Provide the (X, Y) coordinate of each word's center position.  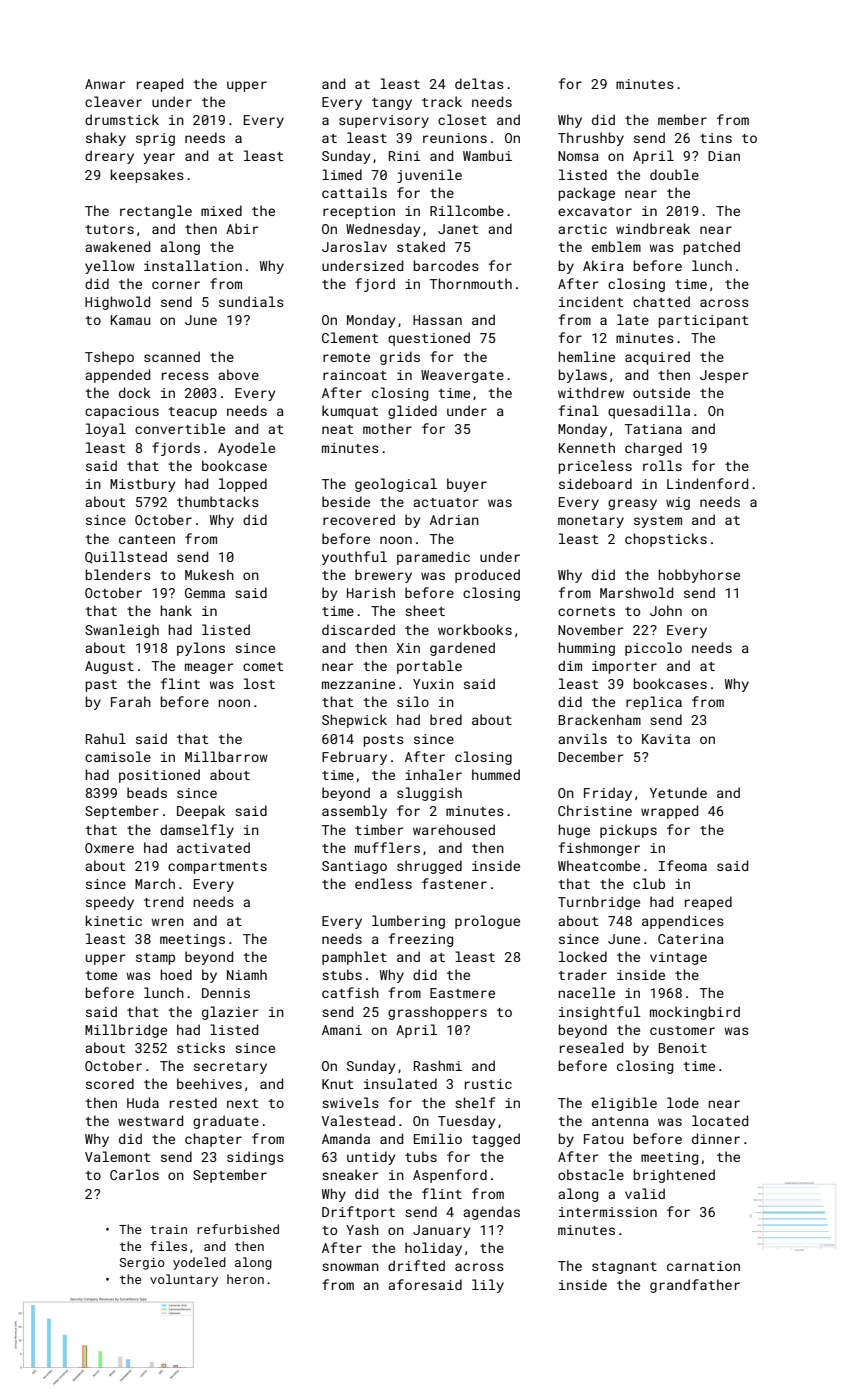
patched (711, 248)
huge (574, 831)
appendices (683, 922)
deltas (479, 83)
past (101, 686)
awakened (117, 246)
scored (110, 1083)
